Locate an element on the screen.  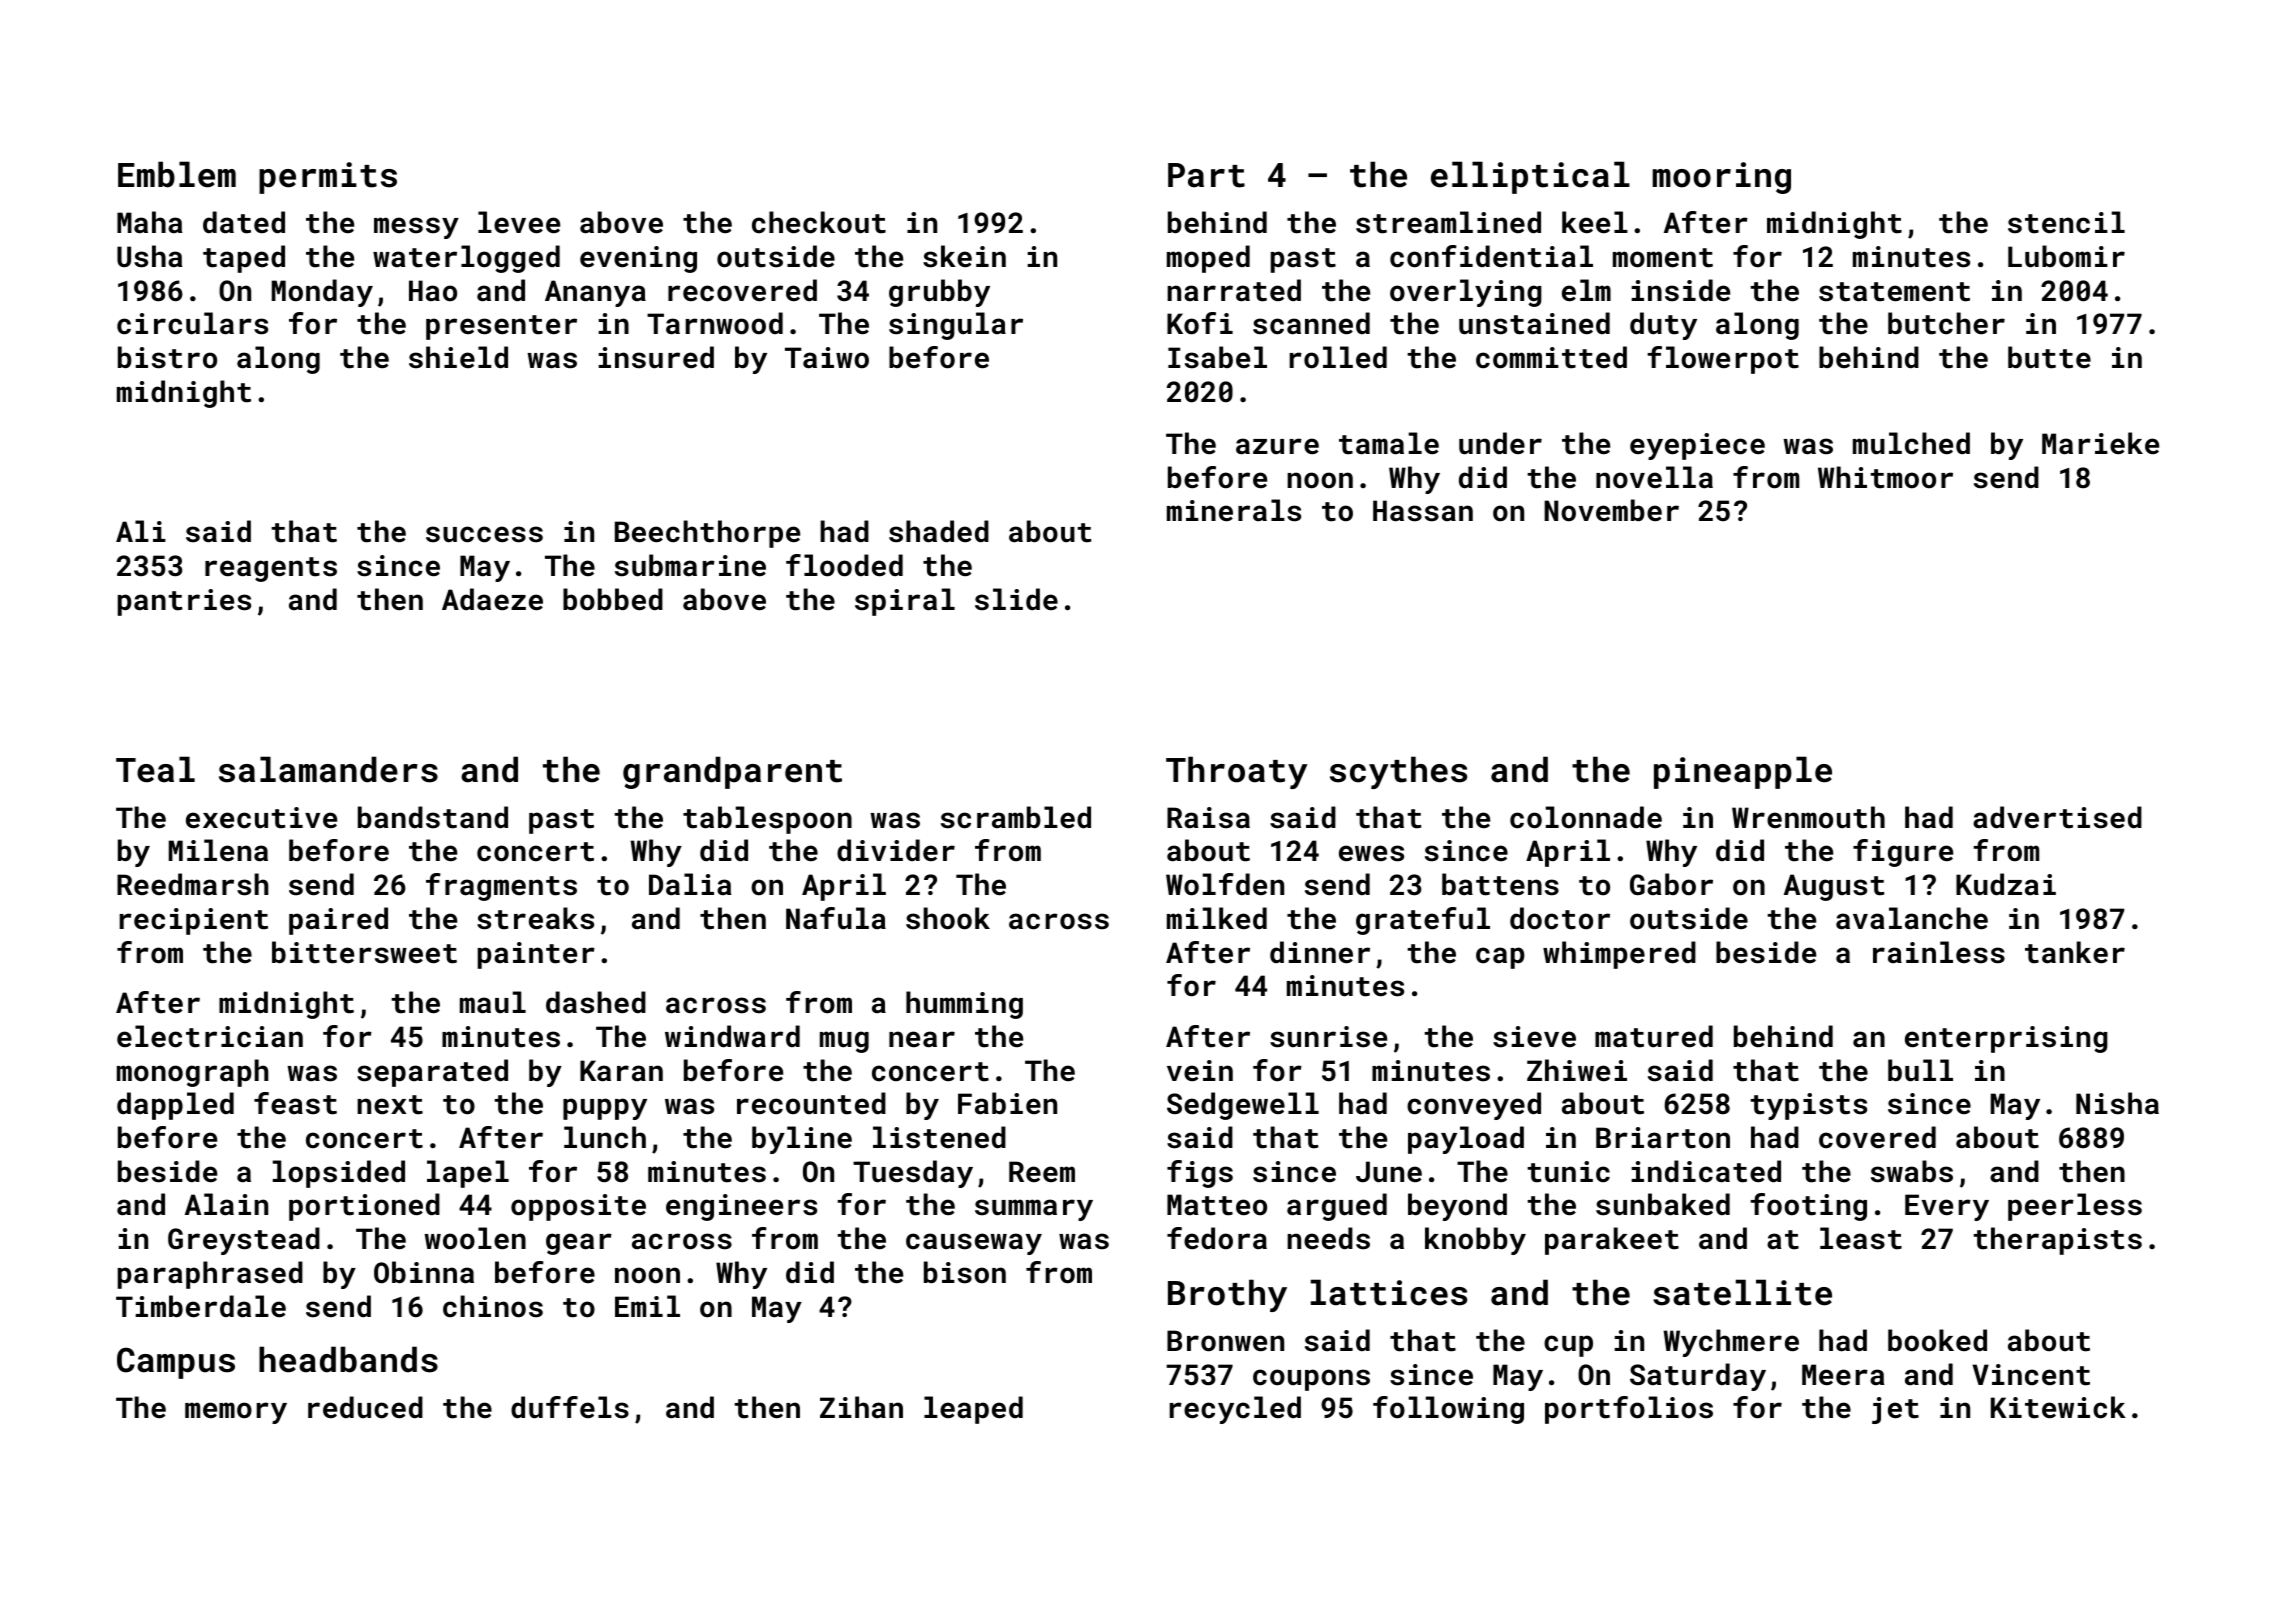
divider is located at coordinates (896, 850).
